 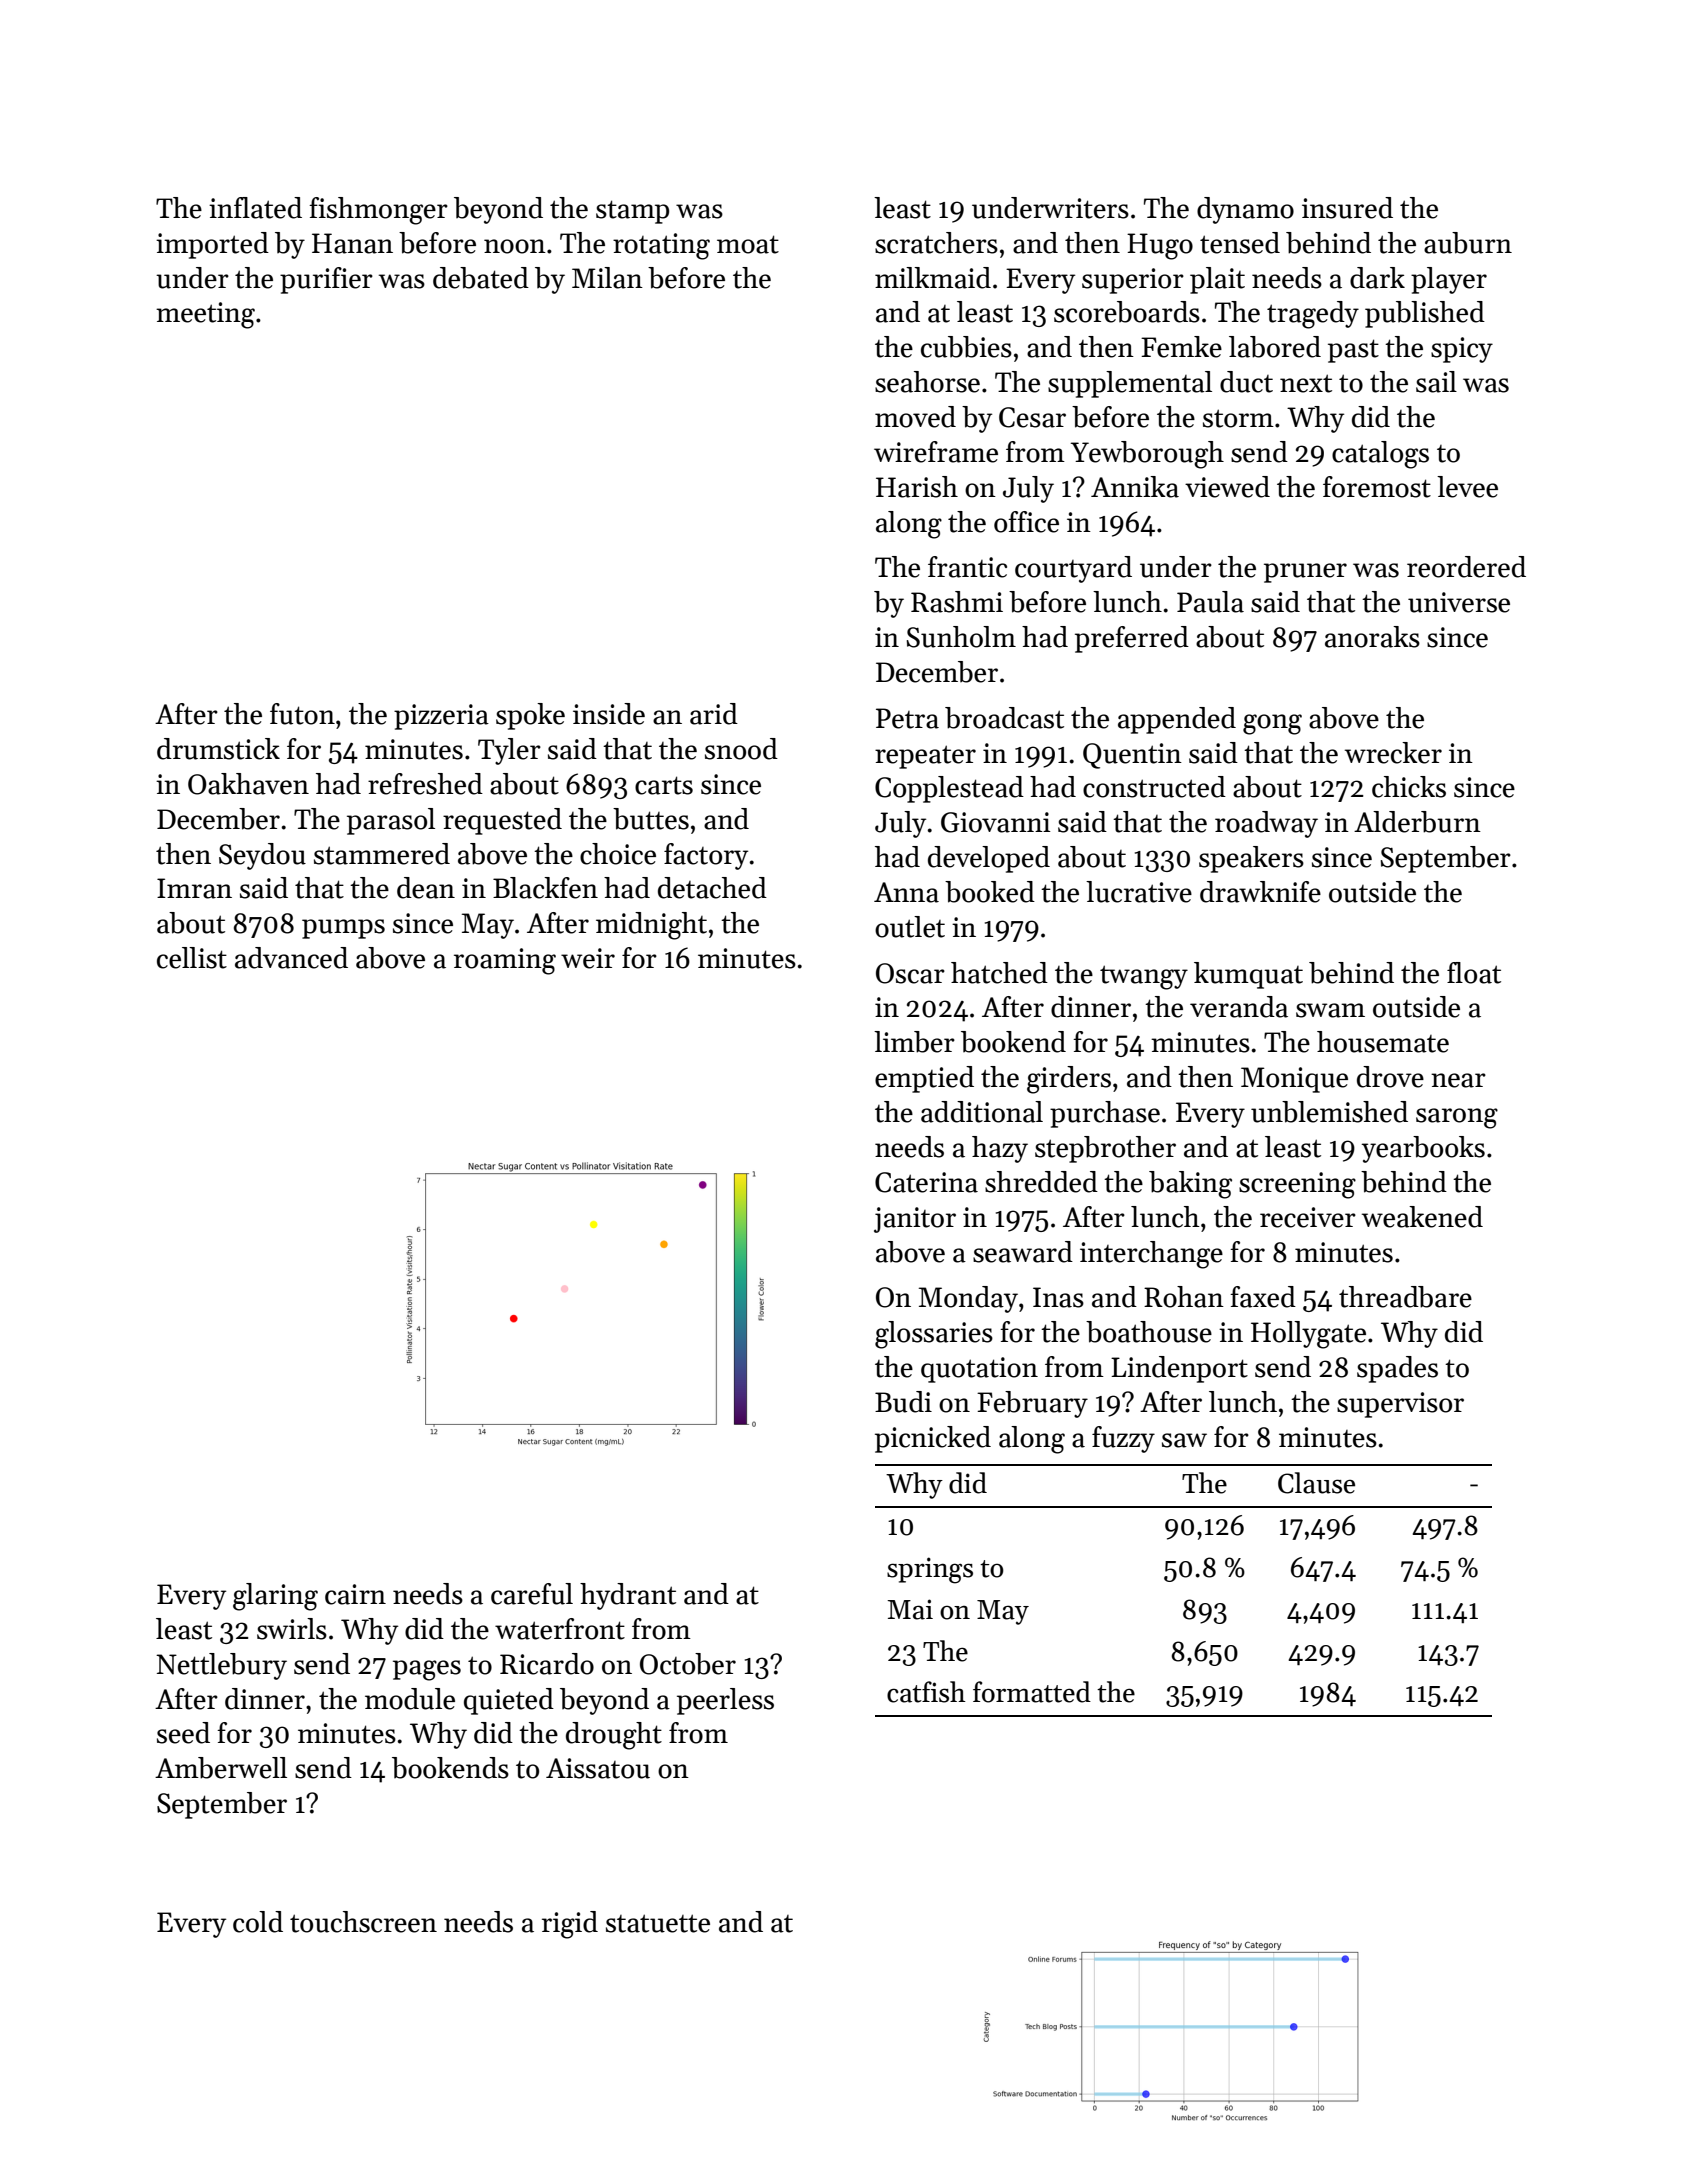 What do you see at coordinates (275, 1597) in the screenshot?
I see `glaring` at bounding box center [275, 1597].
